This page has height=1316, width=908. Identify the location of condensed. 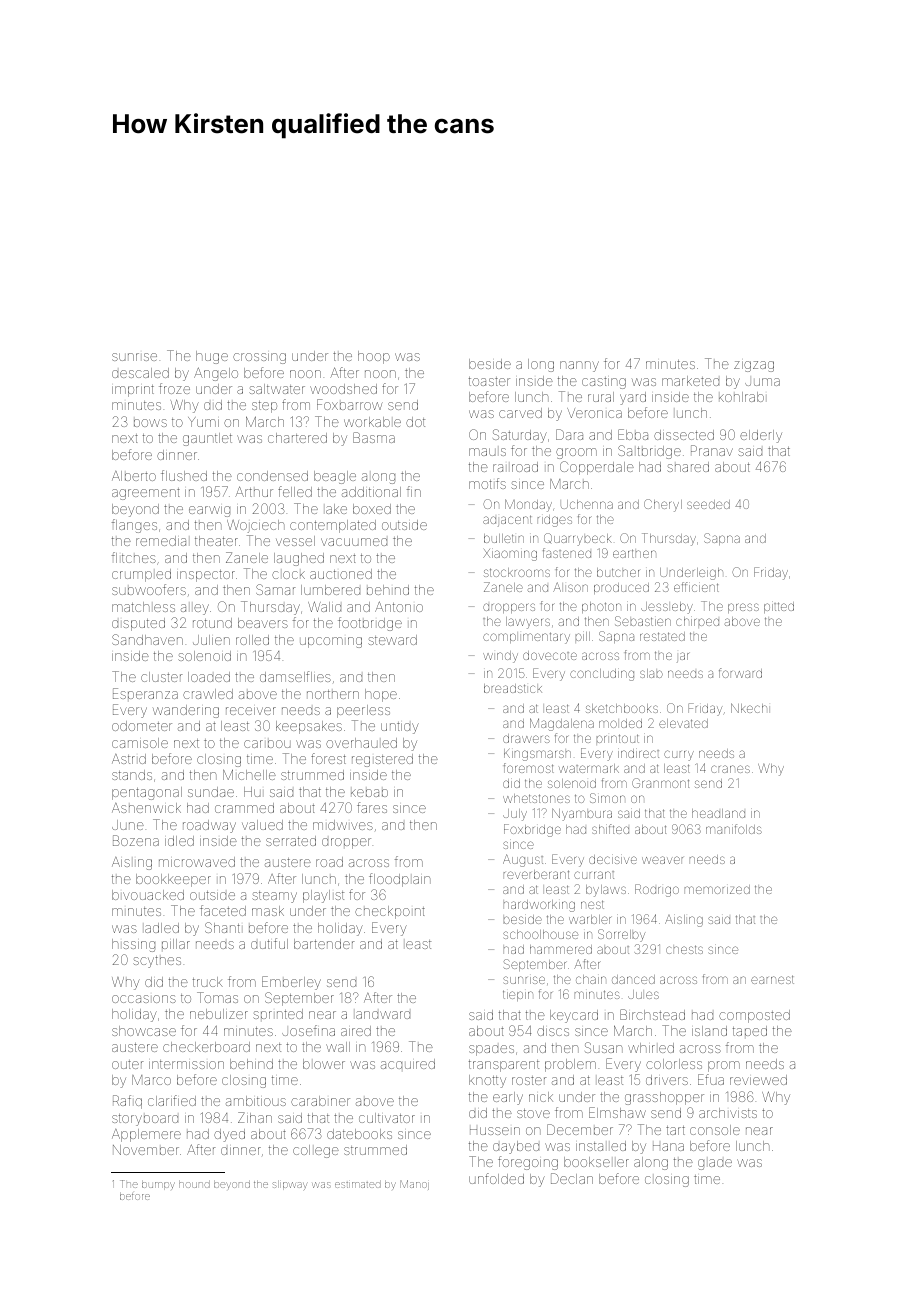
(272, 476).
